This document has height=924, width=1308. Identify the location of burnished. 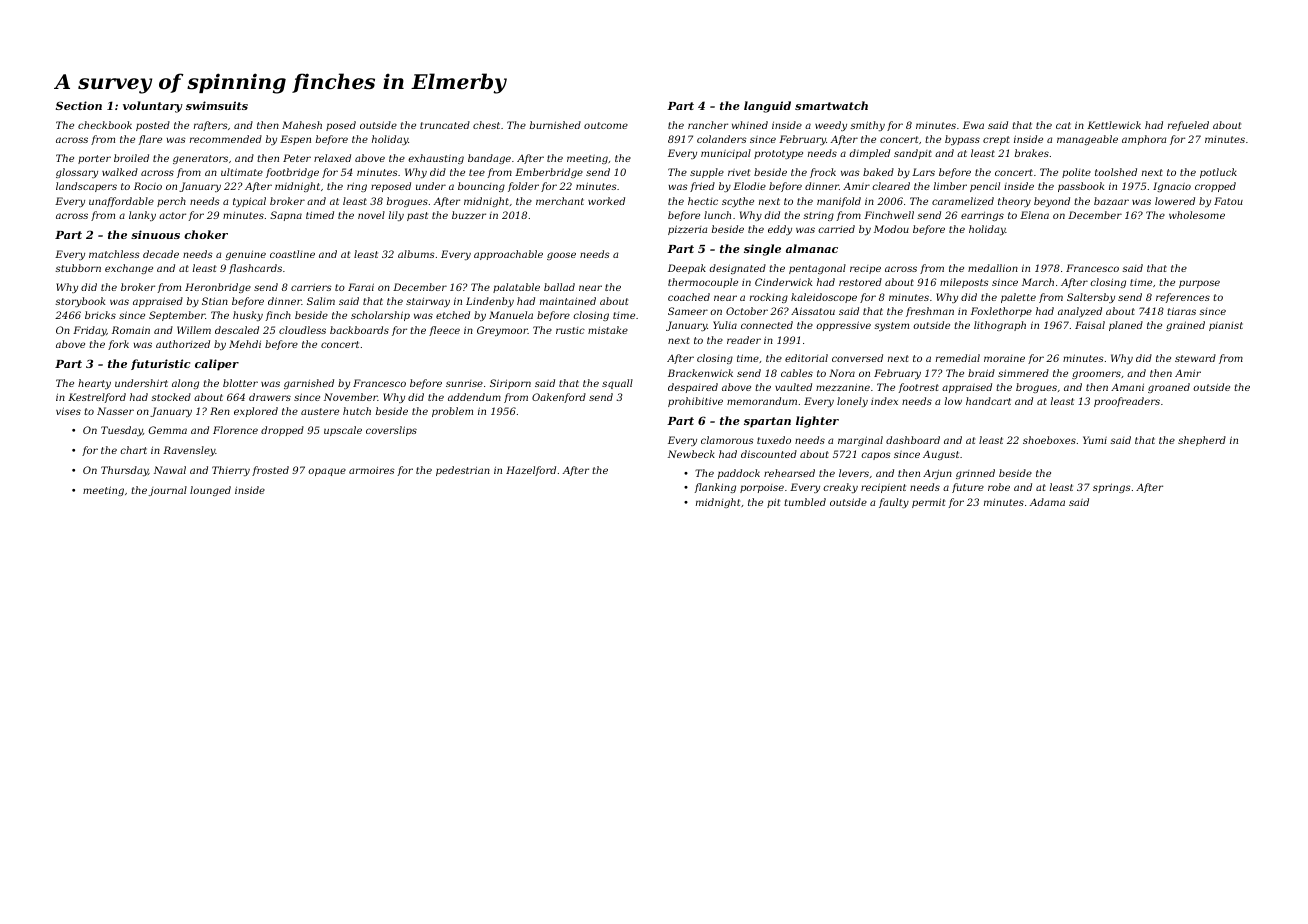
(555, 125).
